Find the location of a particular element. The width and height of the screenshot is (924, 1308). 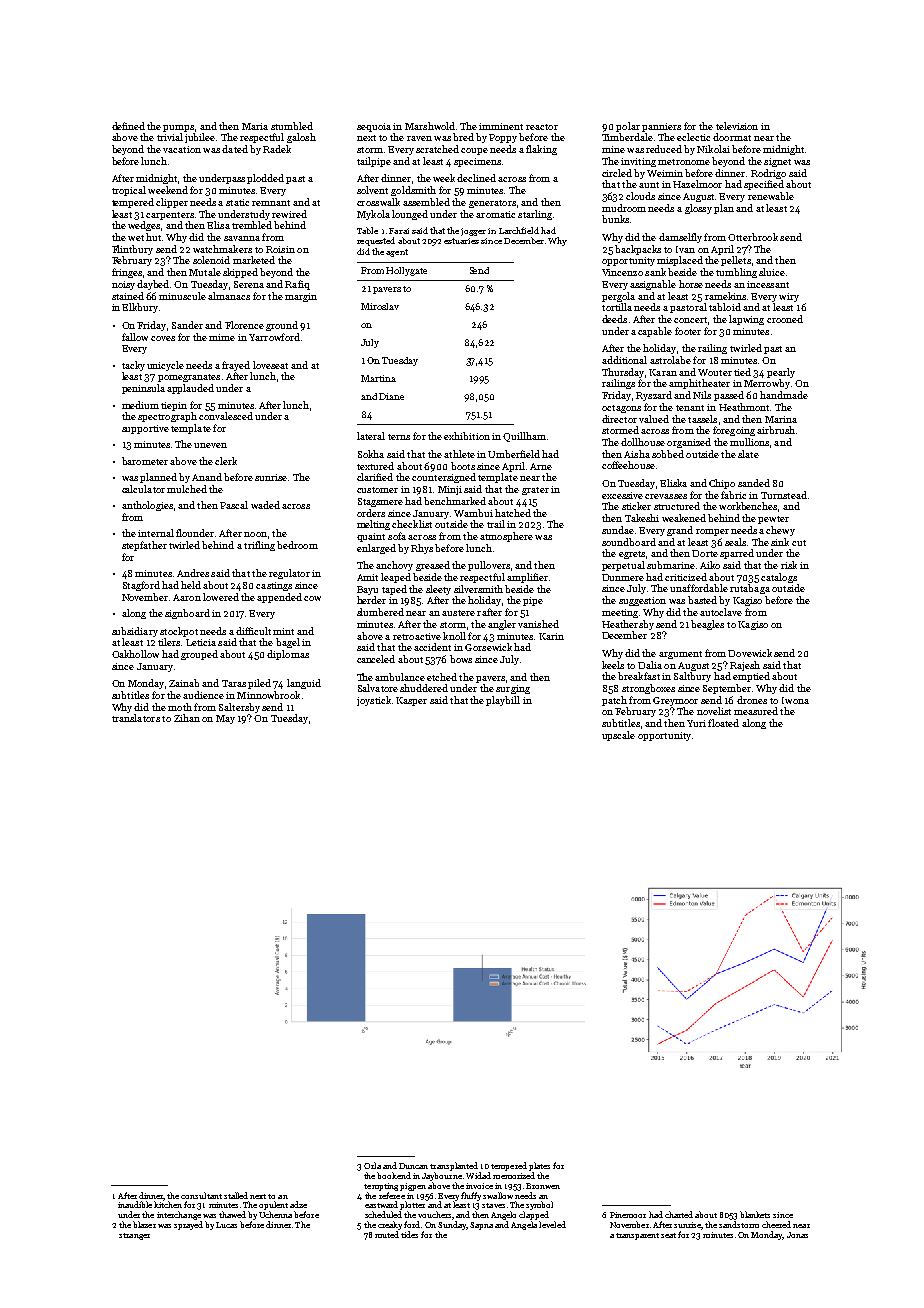

sequoia is located at coordinates (374, 127).
